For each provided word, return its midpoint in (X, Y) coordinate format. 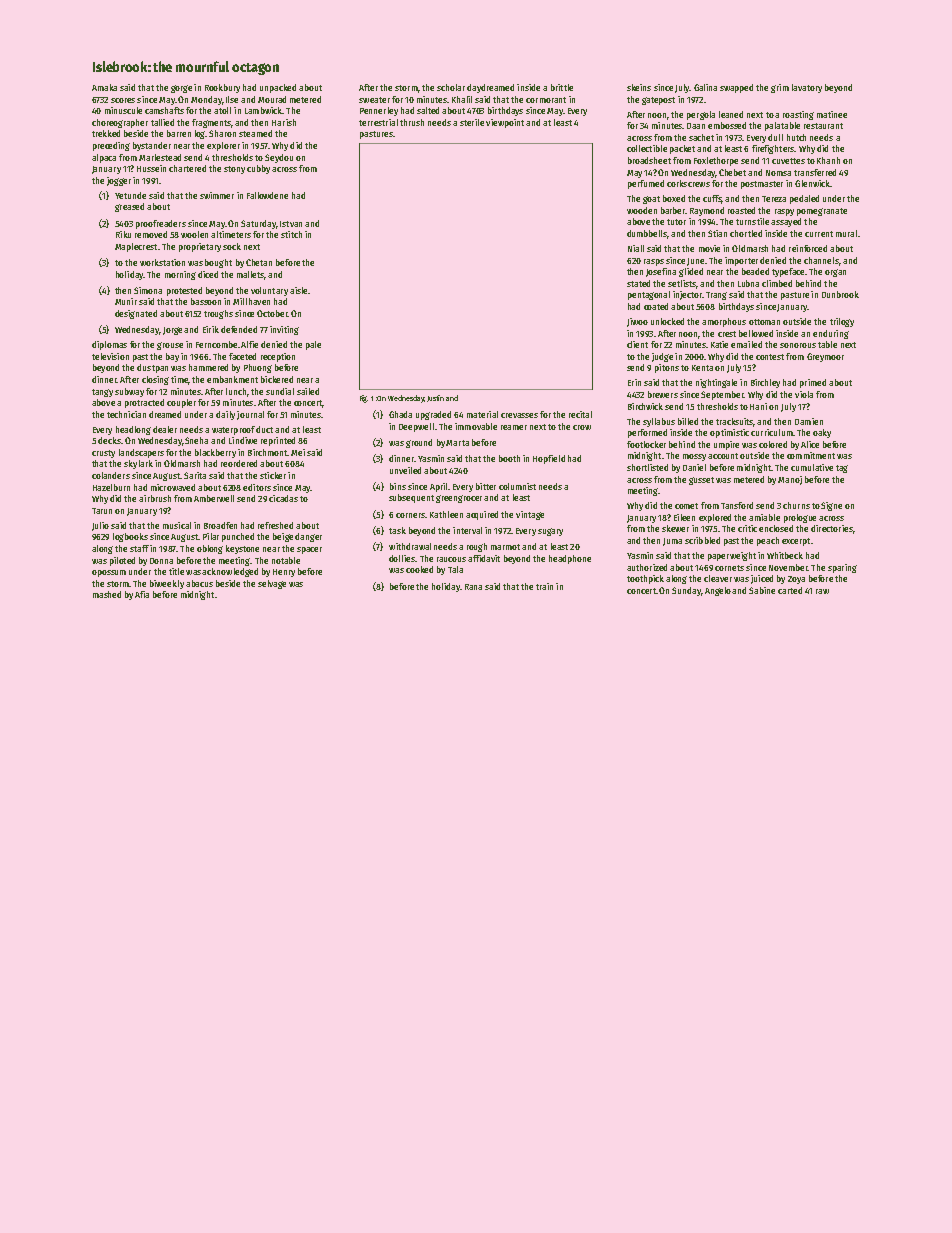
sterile (472, 122)
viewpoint (505, 123)
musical (177, 525)
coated (656, 306)
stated (638, 283)
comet (686, 506)
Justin (435, 398)
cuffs (712, 199)
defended (239, 329)
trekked (106, 133)
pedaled (804, 199)
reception (278, 357)
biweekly (167, 584)
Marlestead (160, 157)
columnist (517, 486)
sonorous (798, 345)
